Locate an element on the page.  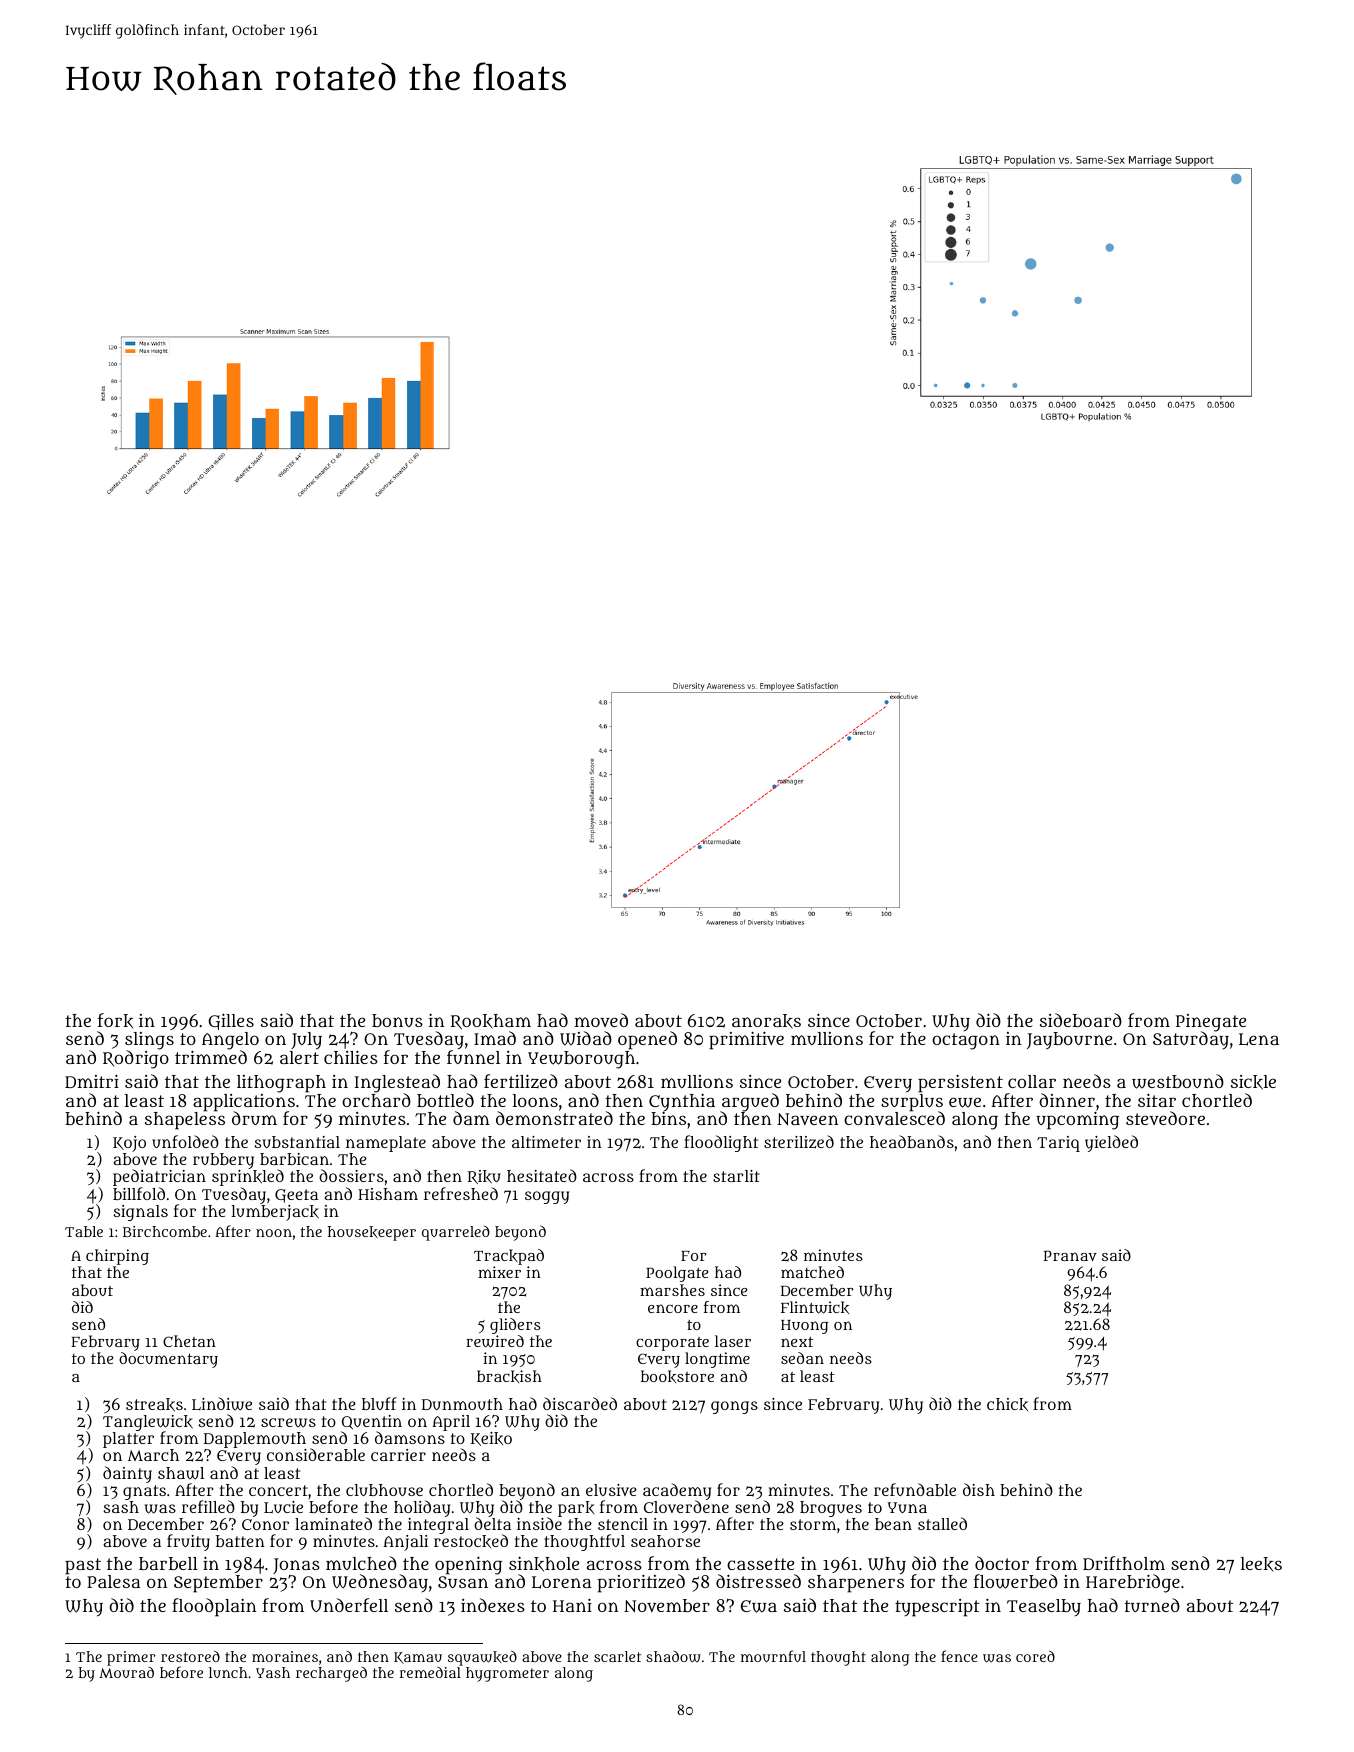
trimmed is located at coordinates (211, 1057).
